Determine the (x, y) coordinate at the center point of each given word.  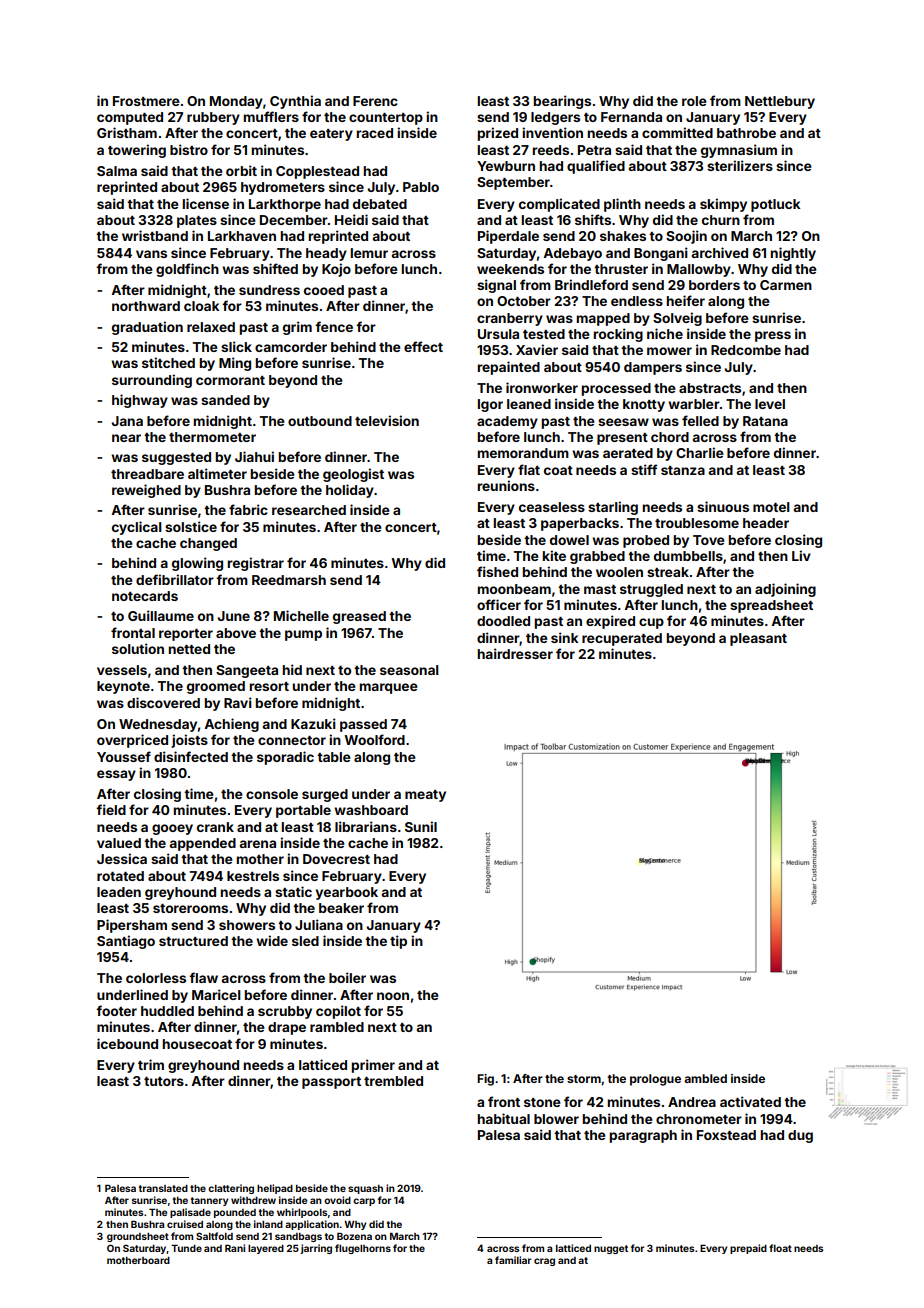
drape (287, 1028)
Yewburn (506, 166)
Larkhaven (242, 236)
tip (398, 942)
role (694, 101)
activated (750, 1101)
